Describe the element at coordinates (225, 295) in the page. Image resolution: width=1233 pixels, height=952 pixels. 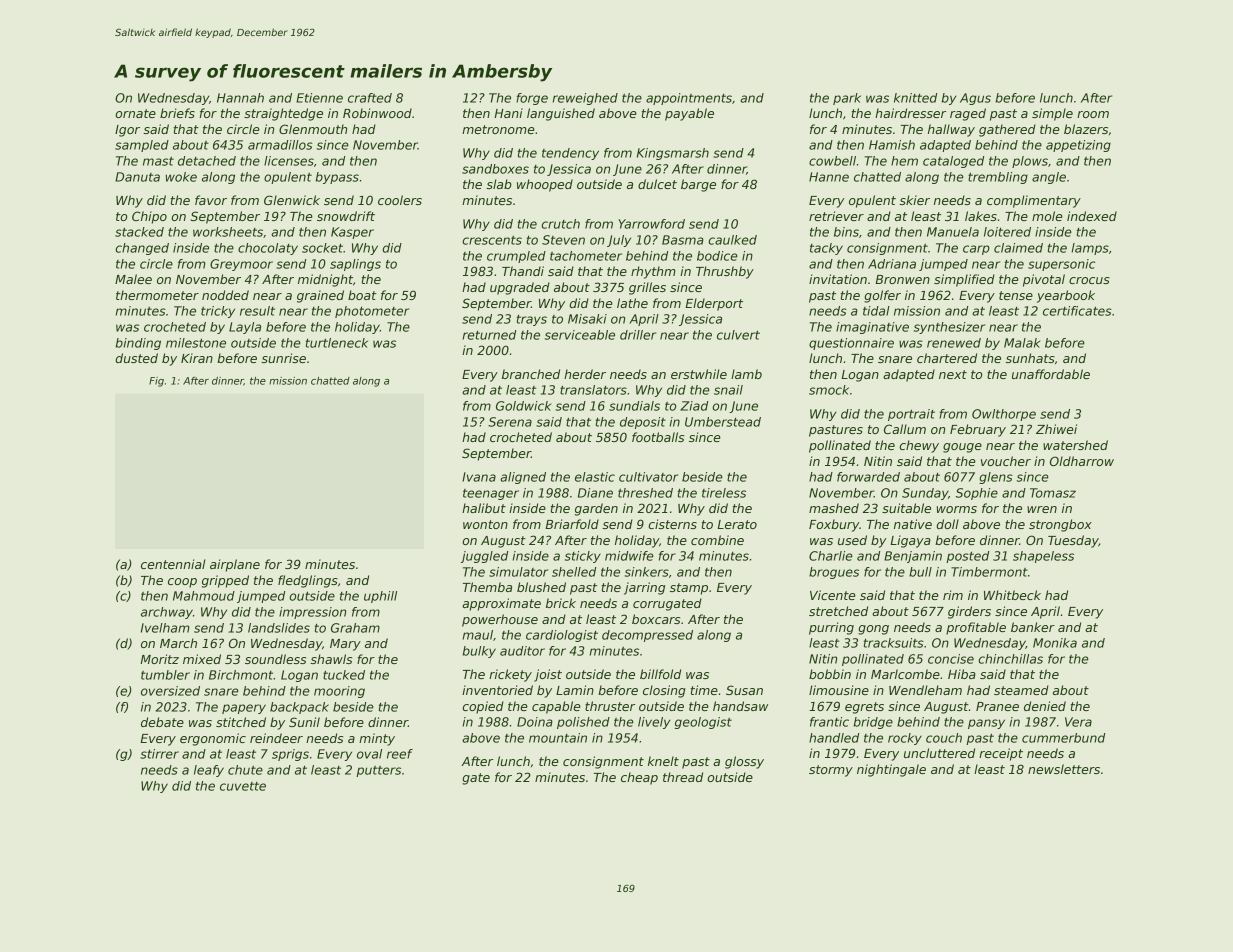
I see `nodded` at that location.
